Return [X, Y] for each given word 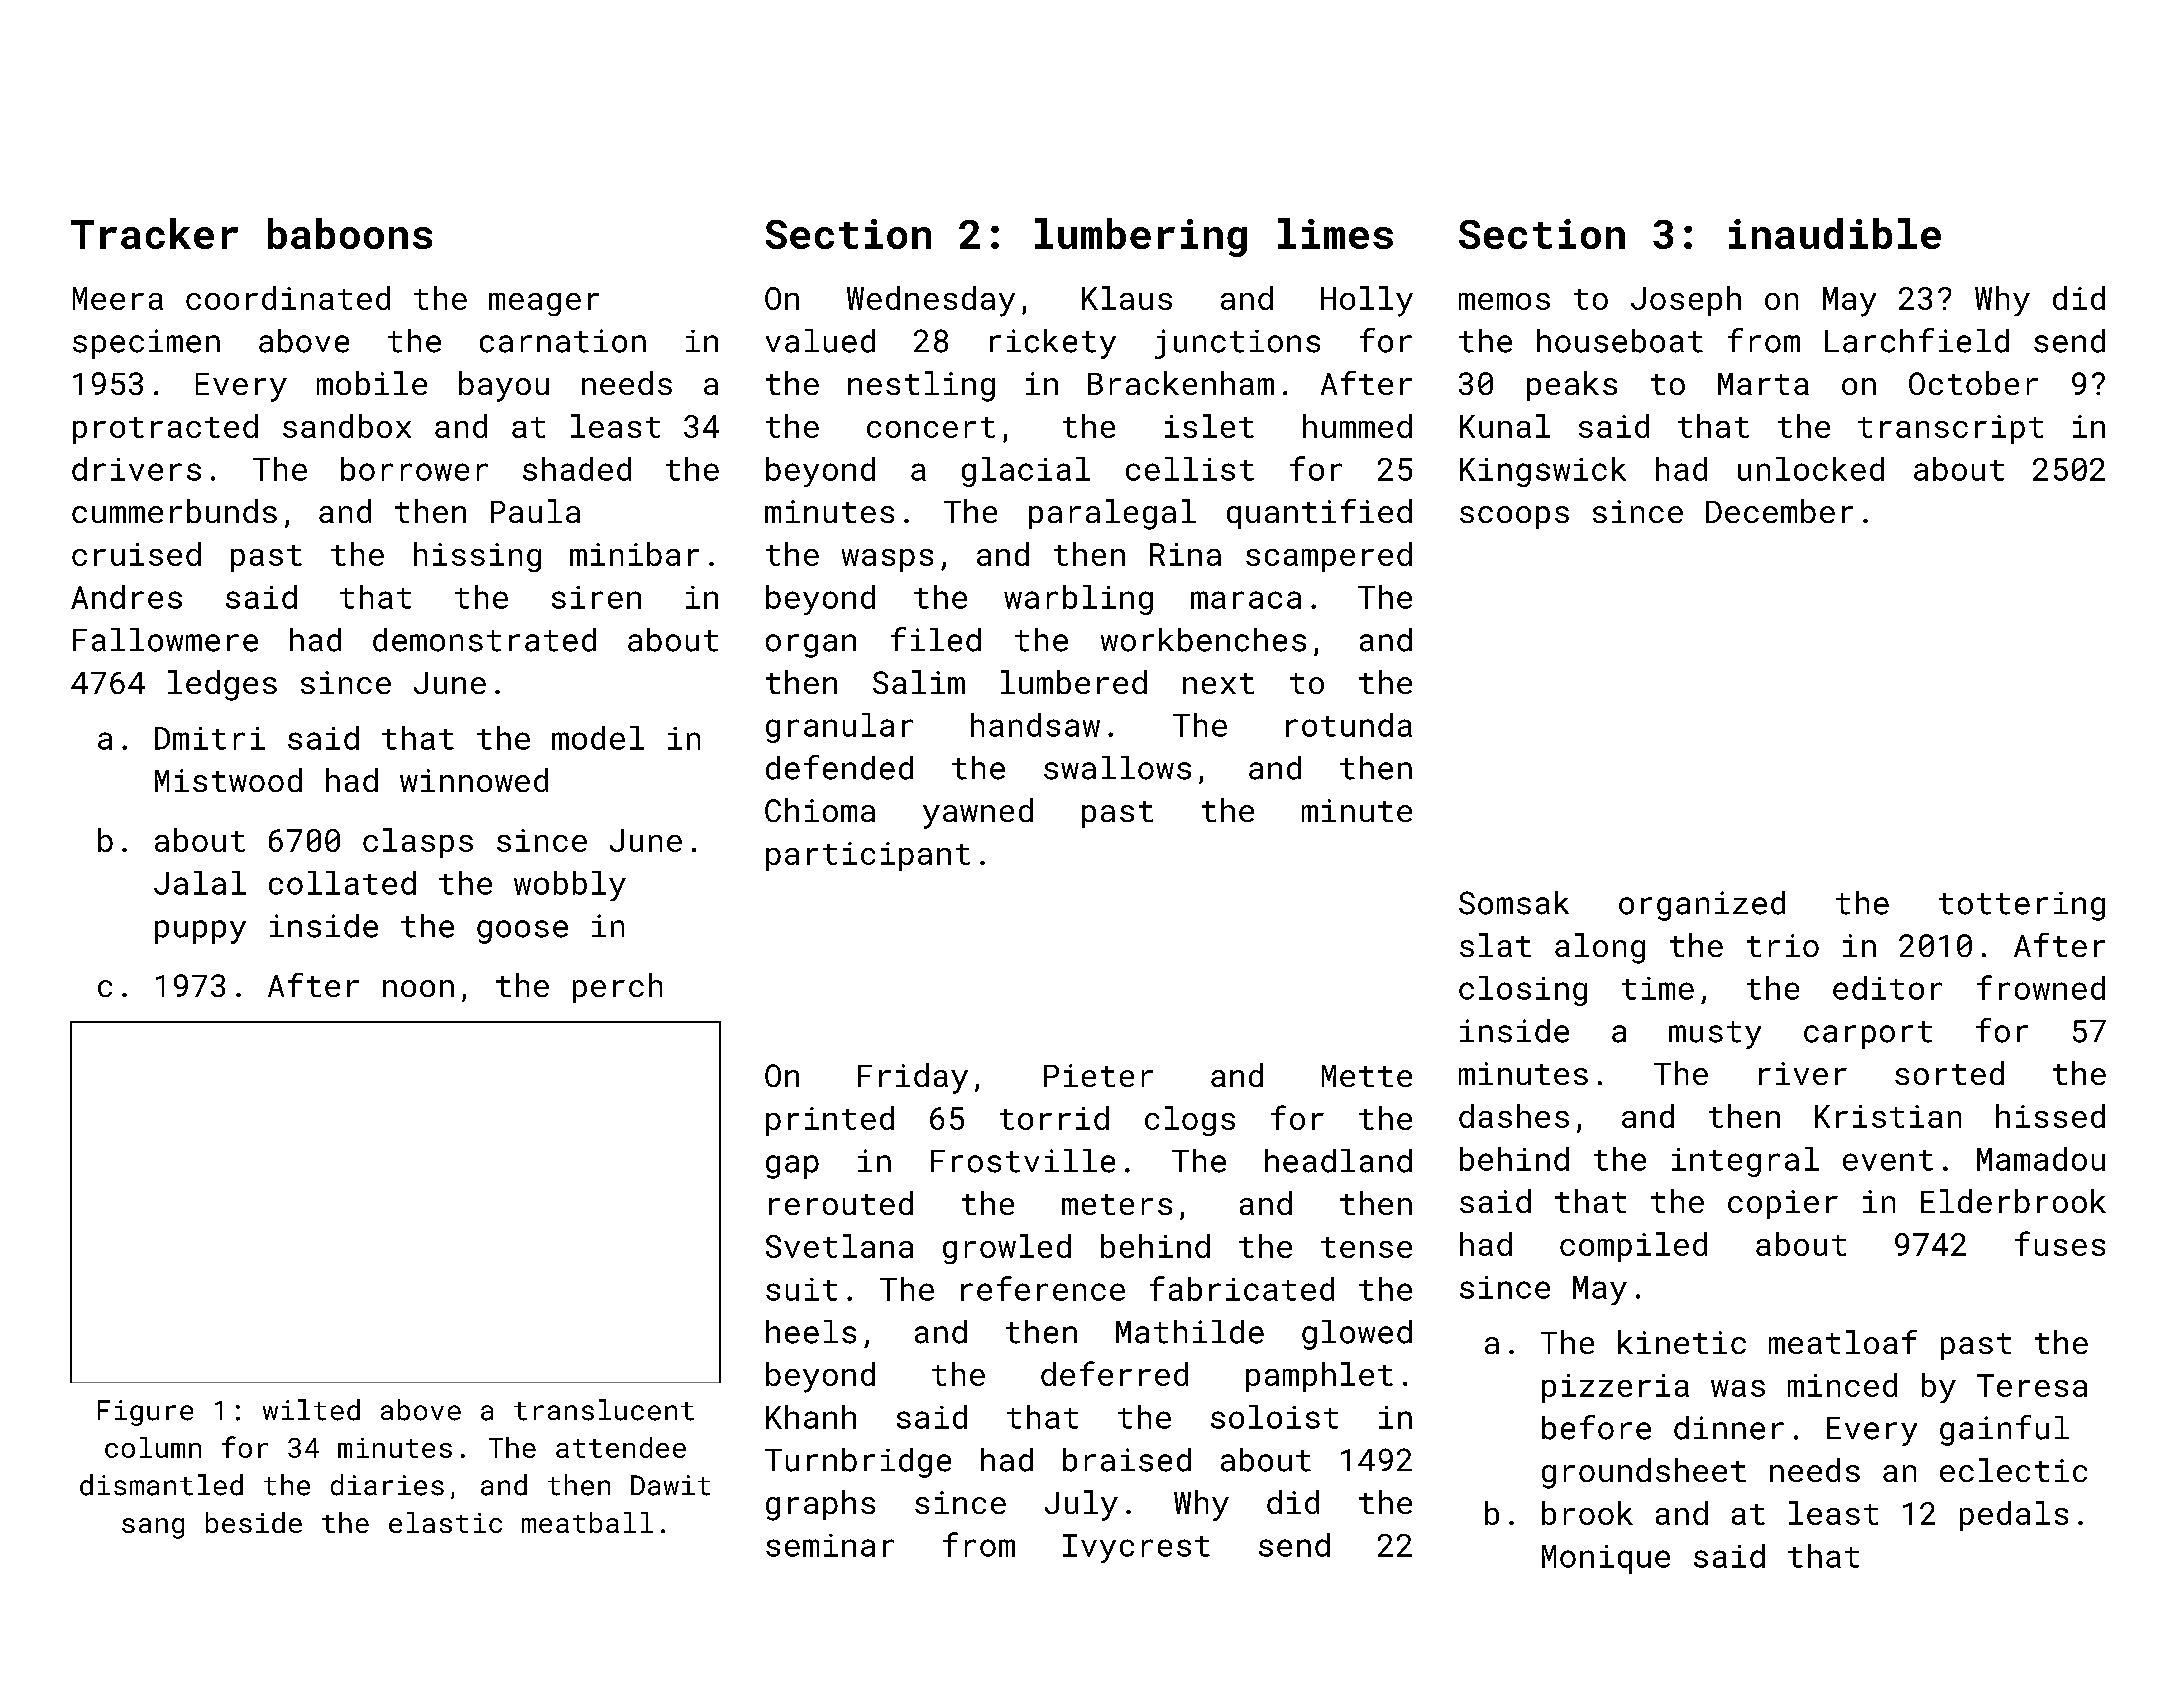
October [1973, 383]
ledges [222, 685]
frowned [2041, 987]
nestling [921, 386]
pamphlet [1319, 1377]
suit [801, 1289]
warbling [1078, 600]
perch [617, 988]
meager [544, 304]
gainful [2004, 1430]
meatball [587, 1522]
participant [868, 856]
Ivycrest [1136, 1548]
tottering [2022, 906]
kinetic [1682, 1342]
